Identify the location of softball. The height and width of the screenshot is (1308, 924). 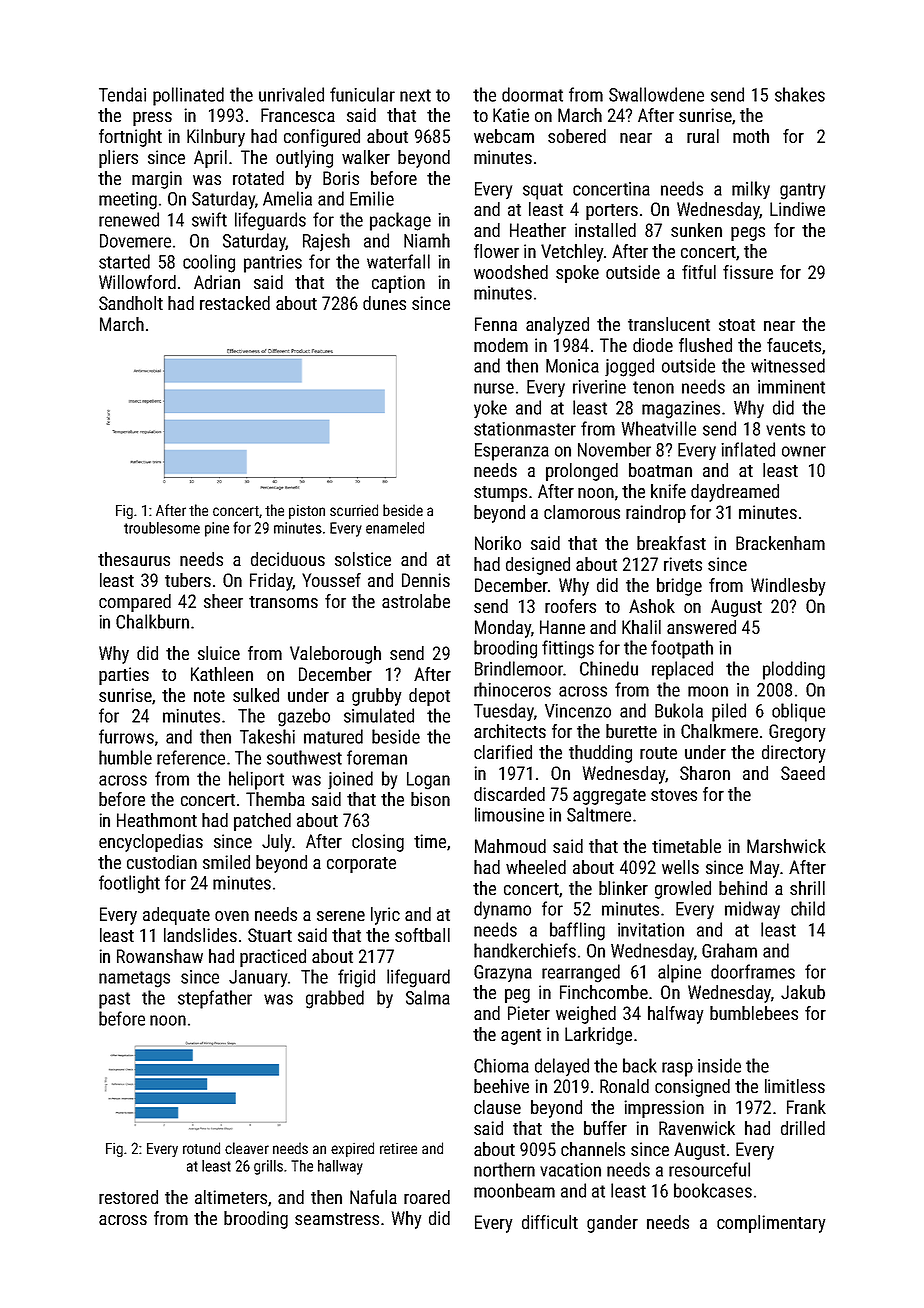
(422, 935).
